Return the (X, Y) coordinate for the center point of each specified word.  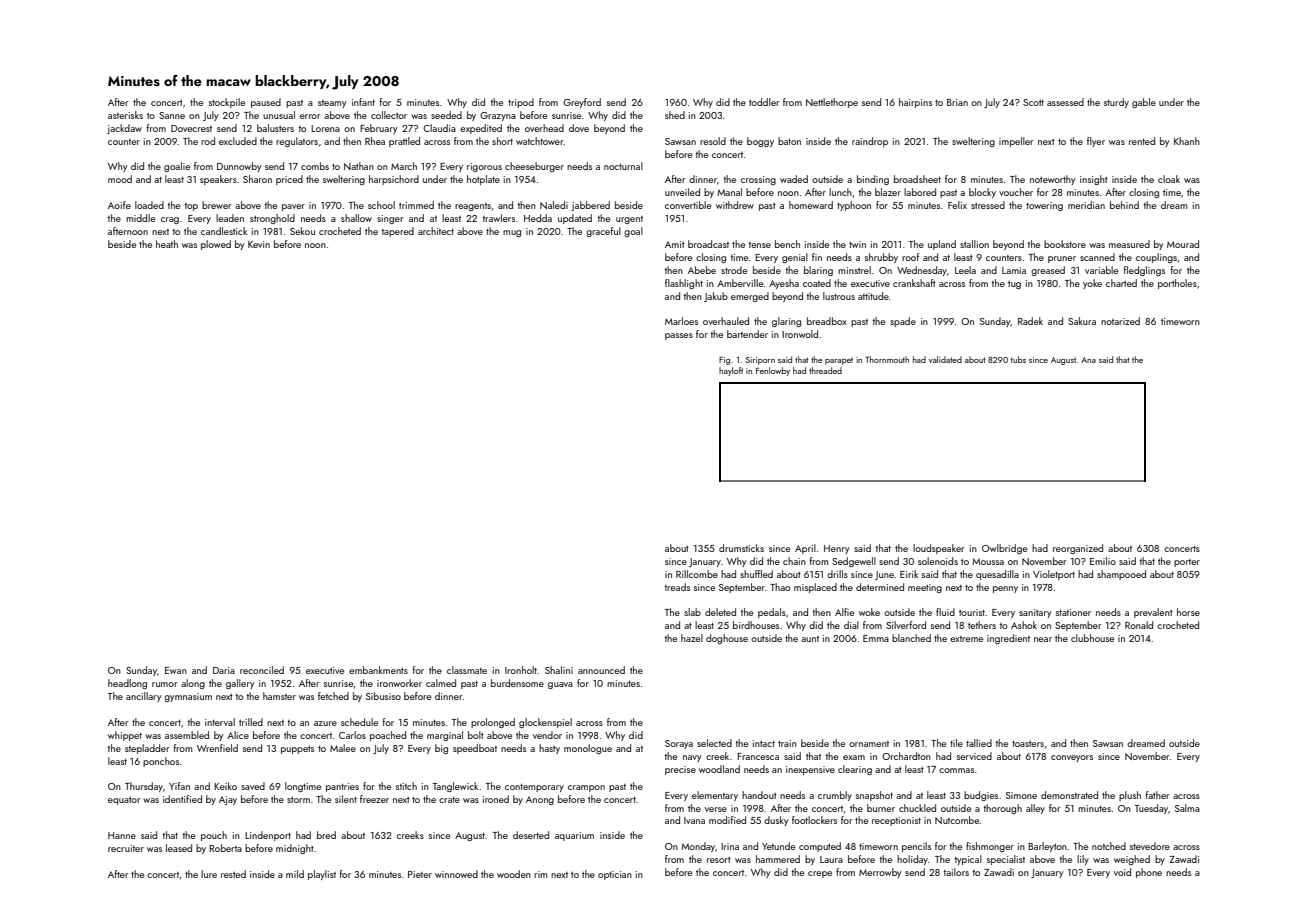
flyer (1096, 142)
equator (124, 801)
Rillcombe (697, 574)
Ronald (1139, 625)
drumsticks (741, 548)
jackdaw (124, 129)
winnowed (456, 874)
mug (512, 233)
